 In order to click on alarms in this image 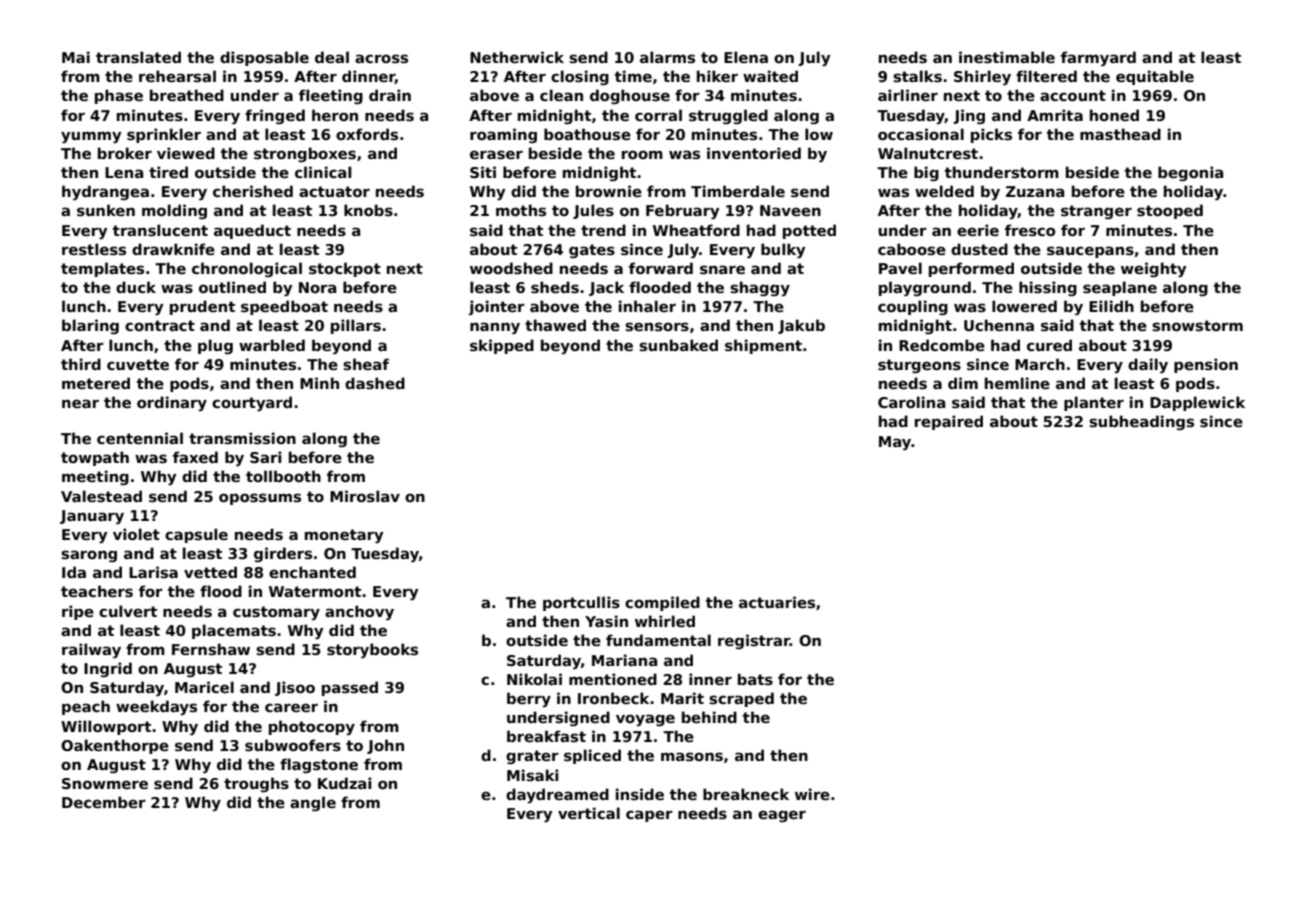, I will do `click(667, 57)`.
